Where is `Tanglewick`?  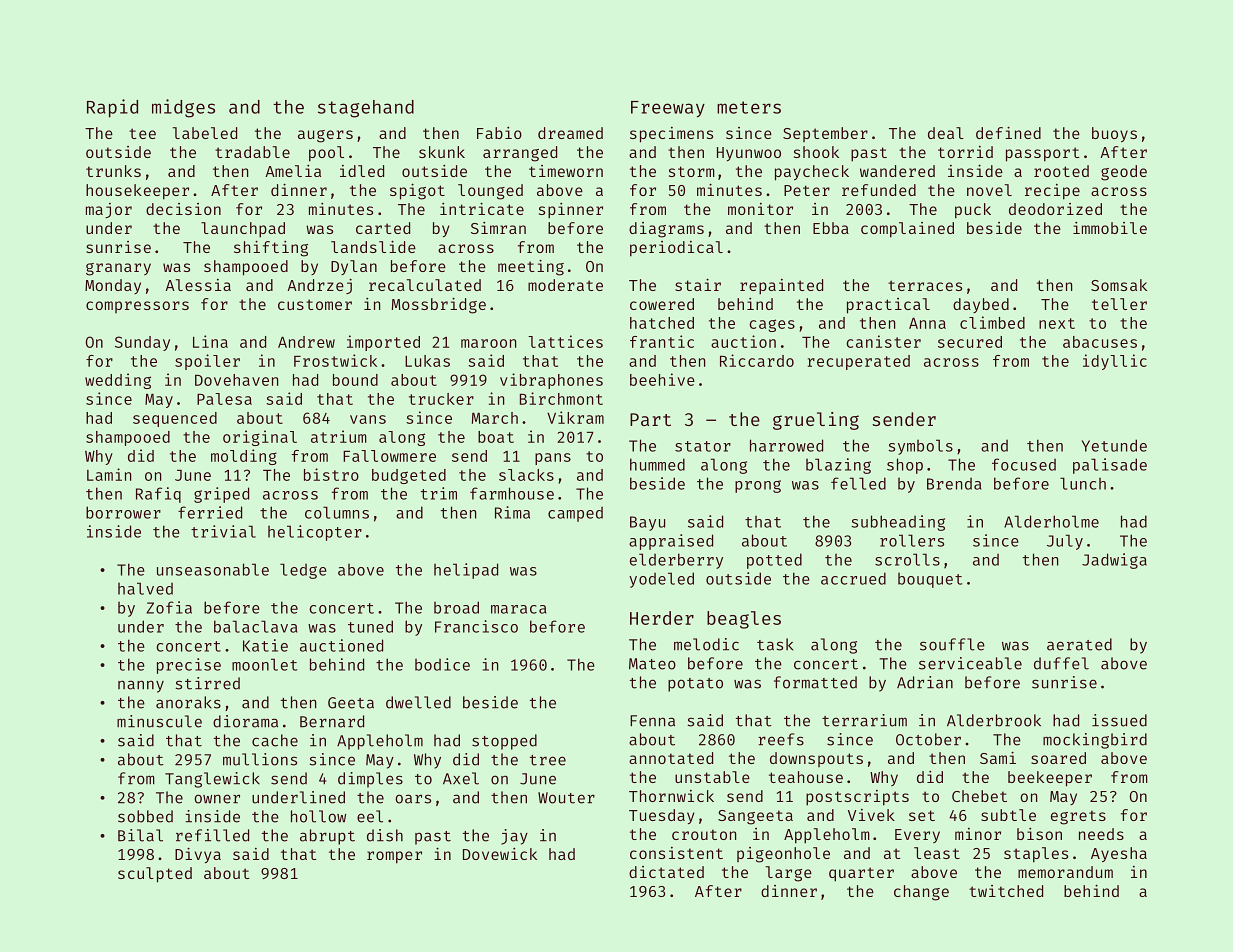
Tanglewick is located at coordinates (212, 780).
